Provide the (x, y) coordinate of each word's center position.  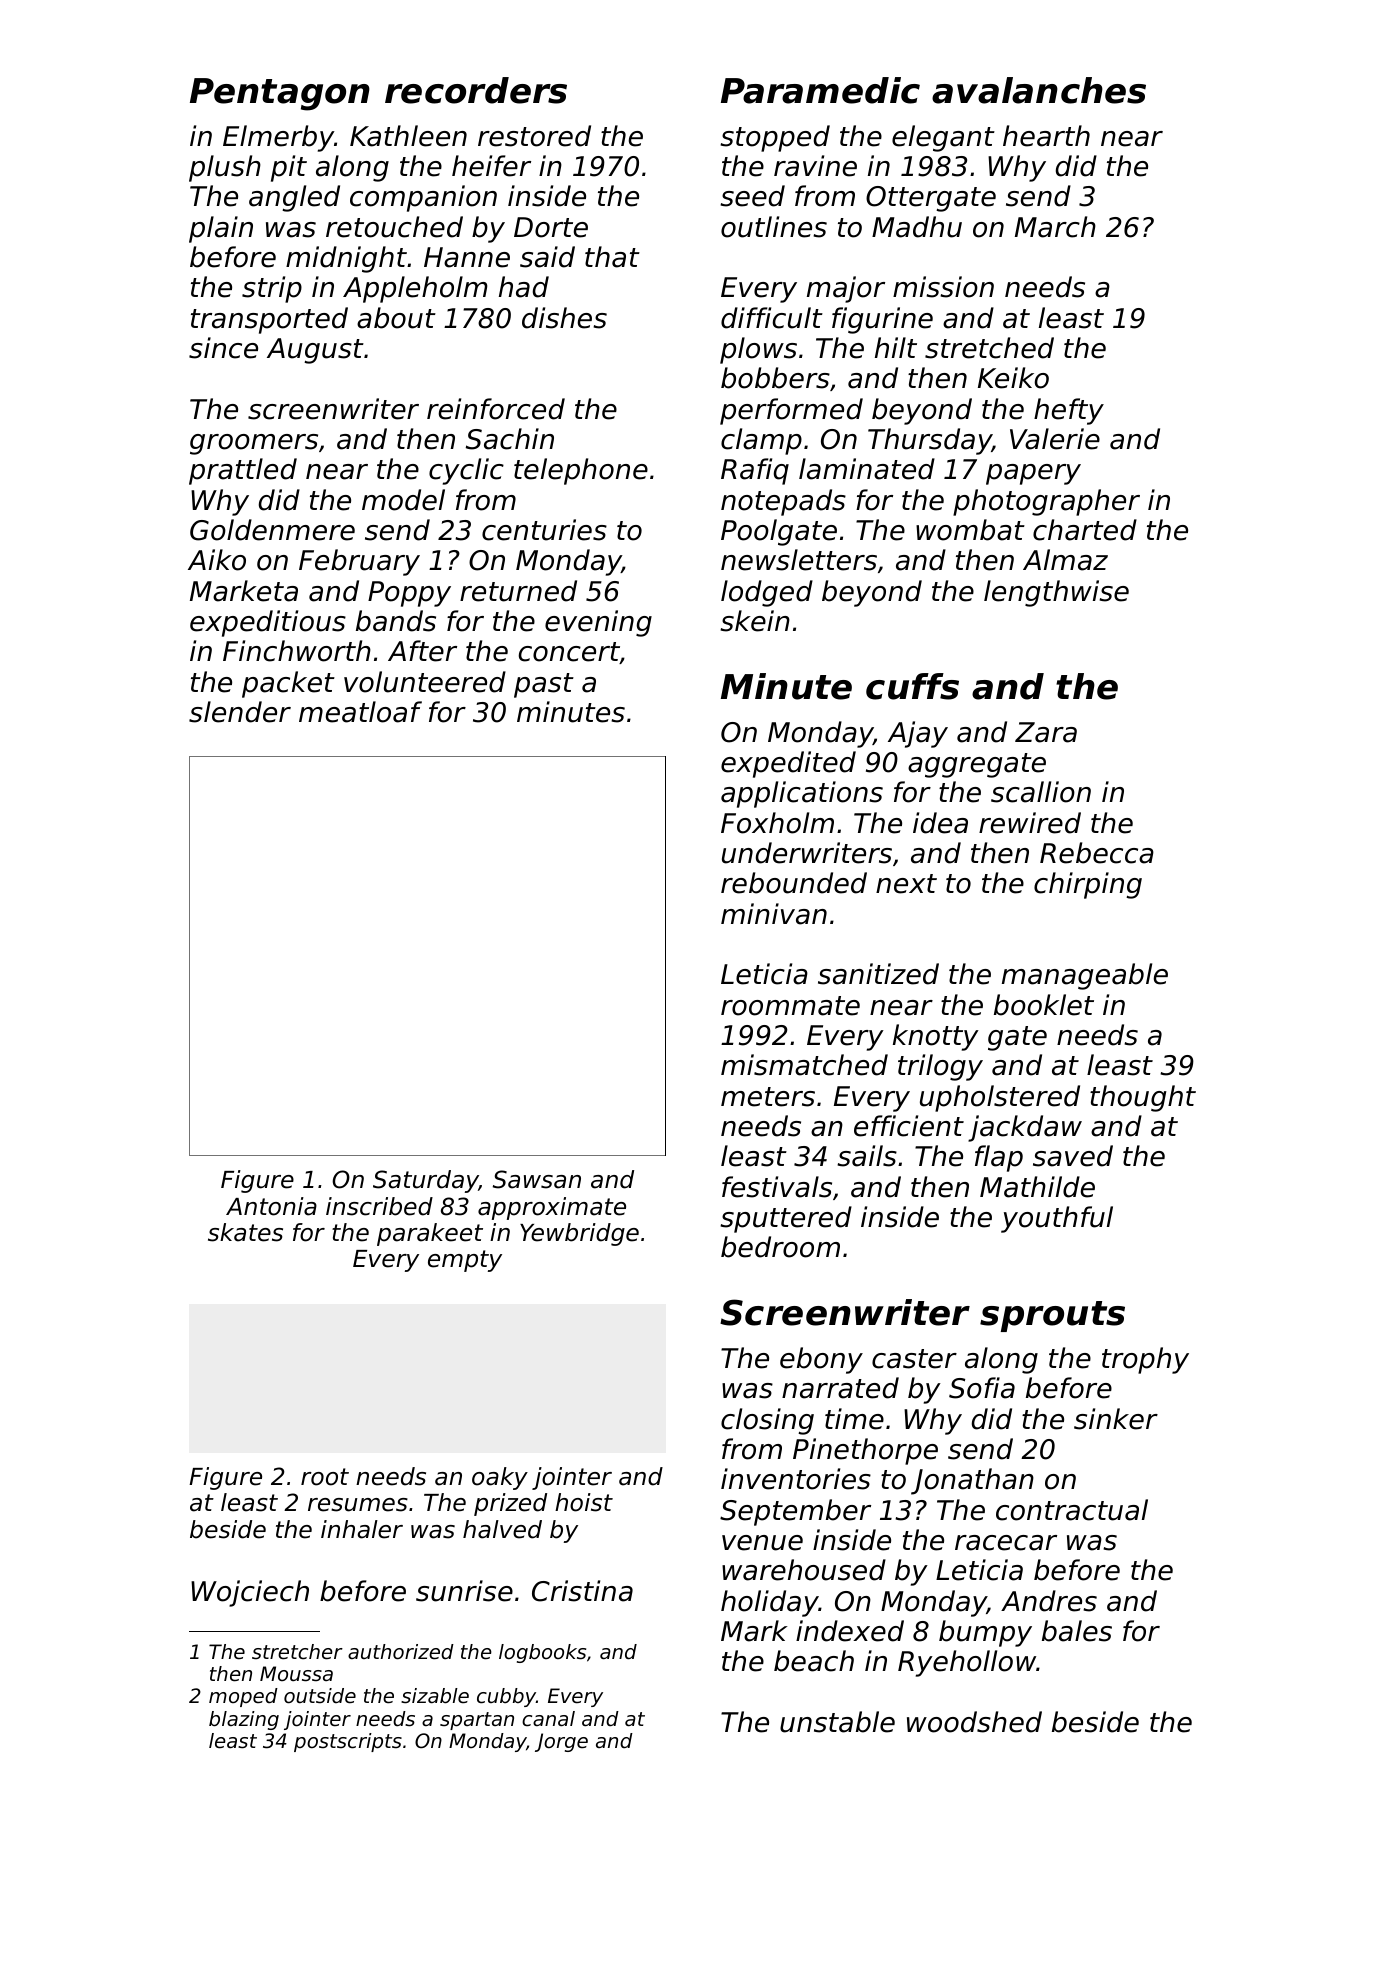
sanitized (878, 974)
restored (534, 136)
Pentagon (280, 94)
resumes (358, 1505)
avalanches (1039, 90)
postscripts (348, 1742)
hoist (584, 1502)
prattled (243, 471)
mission (943, 287)
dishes (564, 318)
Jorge (561, 1742)
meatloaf (360, 712)
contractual (1072, 1510)
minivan (774, 914)
